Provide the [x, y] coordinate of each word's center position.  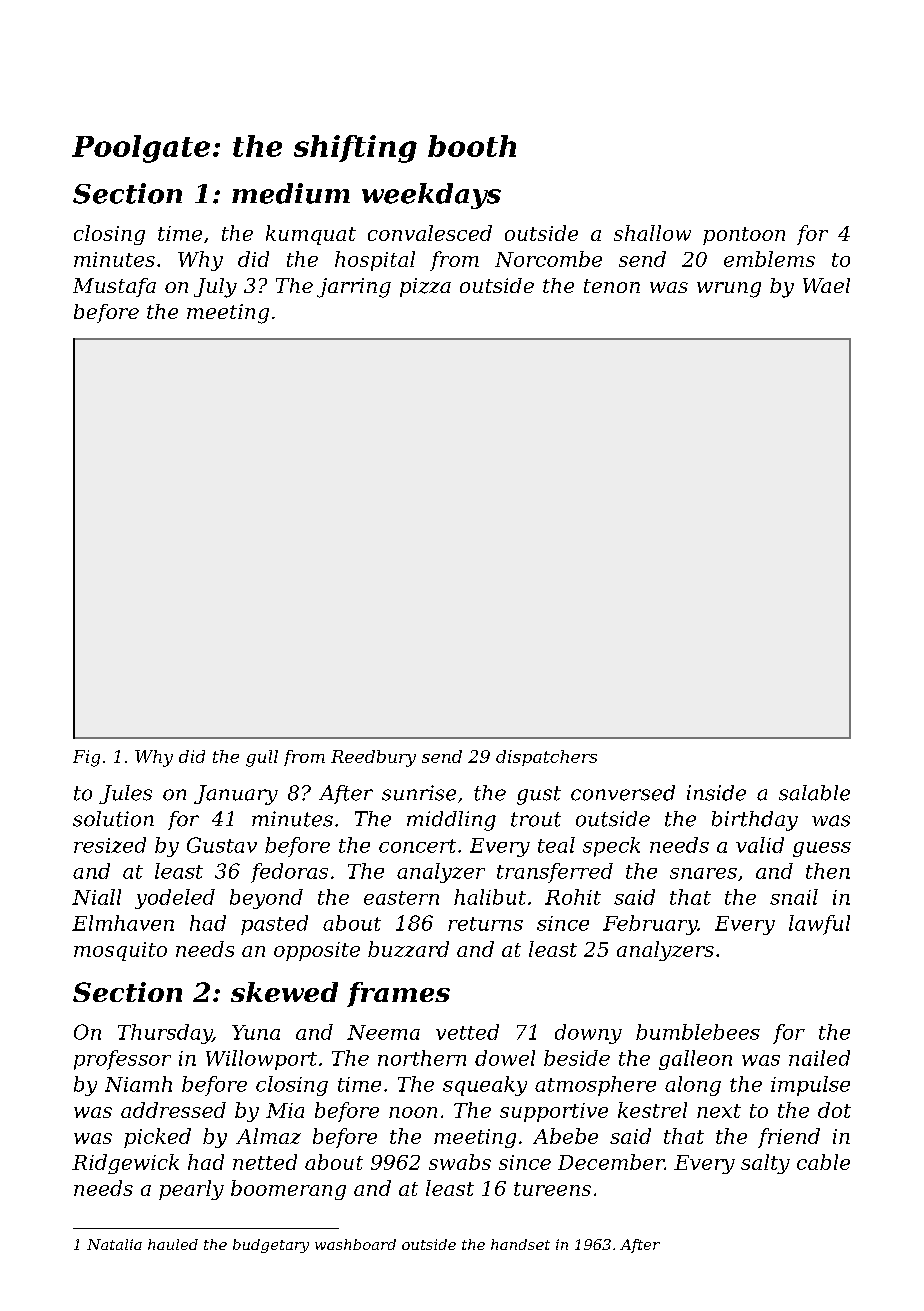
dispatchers [546, 758]
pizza [425, 287]
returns [485, 924]
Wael [826, 285]
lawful [819, 925]
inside [716, 793]
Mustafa [114, 287]
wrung [729, 290]
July [215, 288]
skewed [284, 992]
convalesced [430, 233]
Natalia [114, 1244]
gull [262, 758]
